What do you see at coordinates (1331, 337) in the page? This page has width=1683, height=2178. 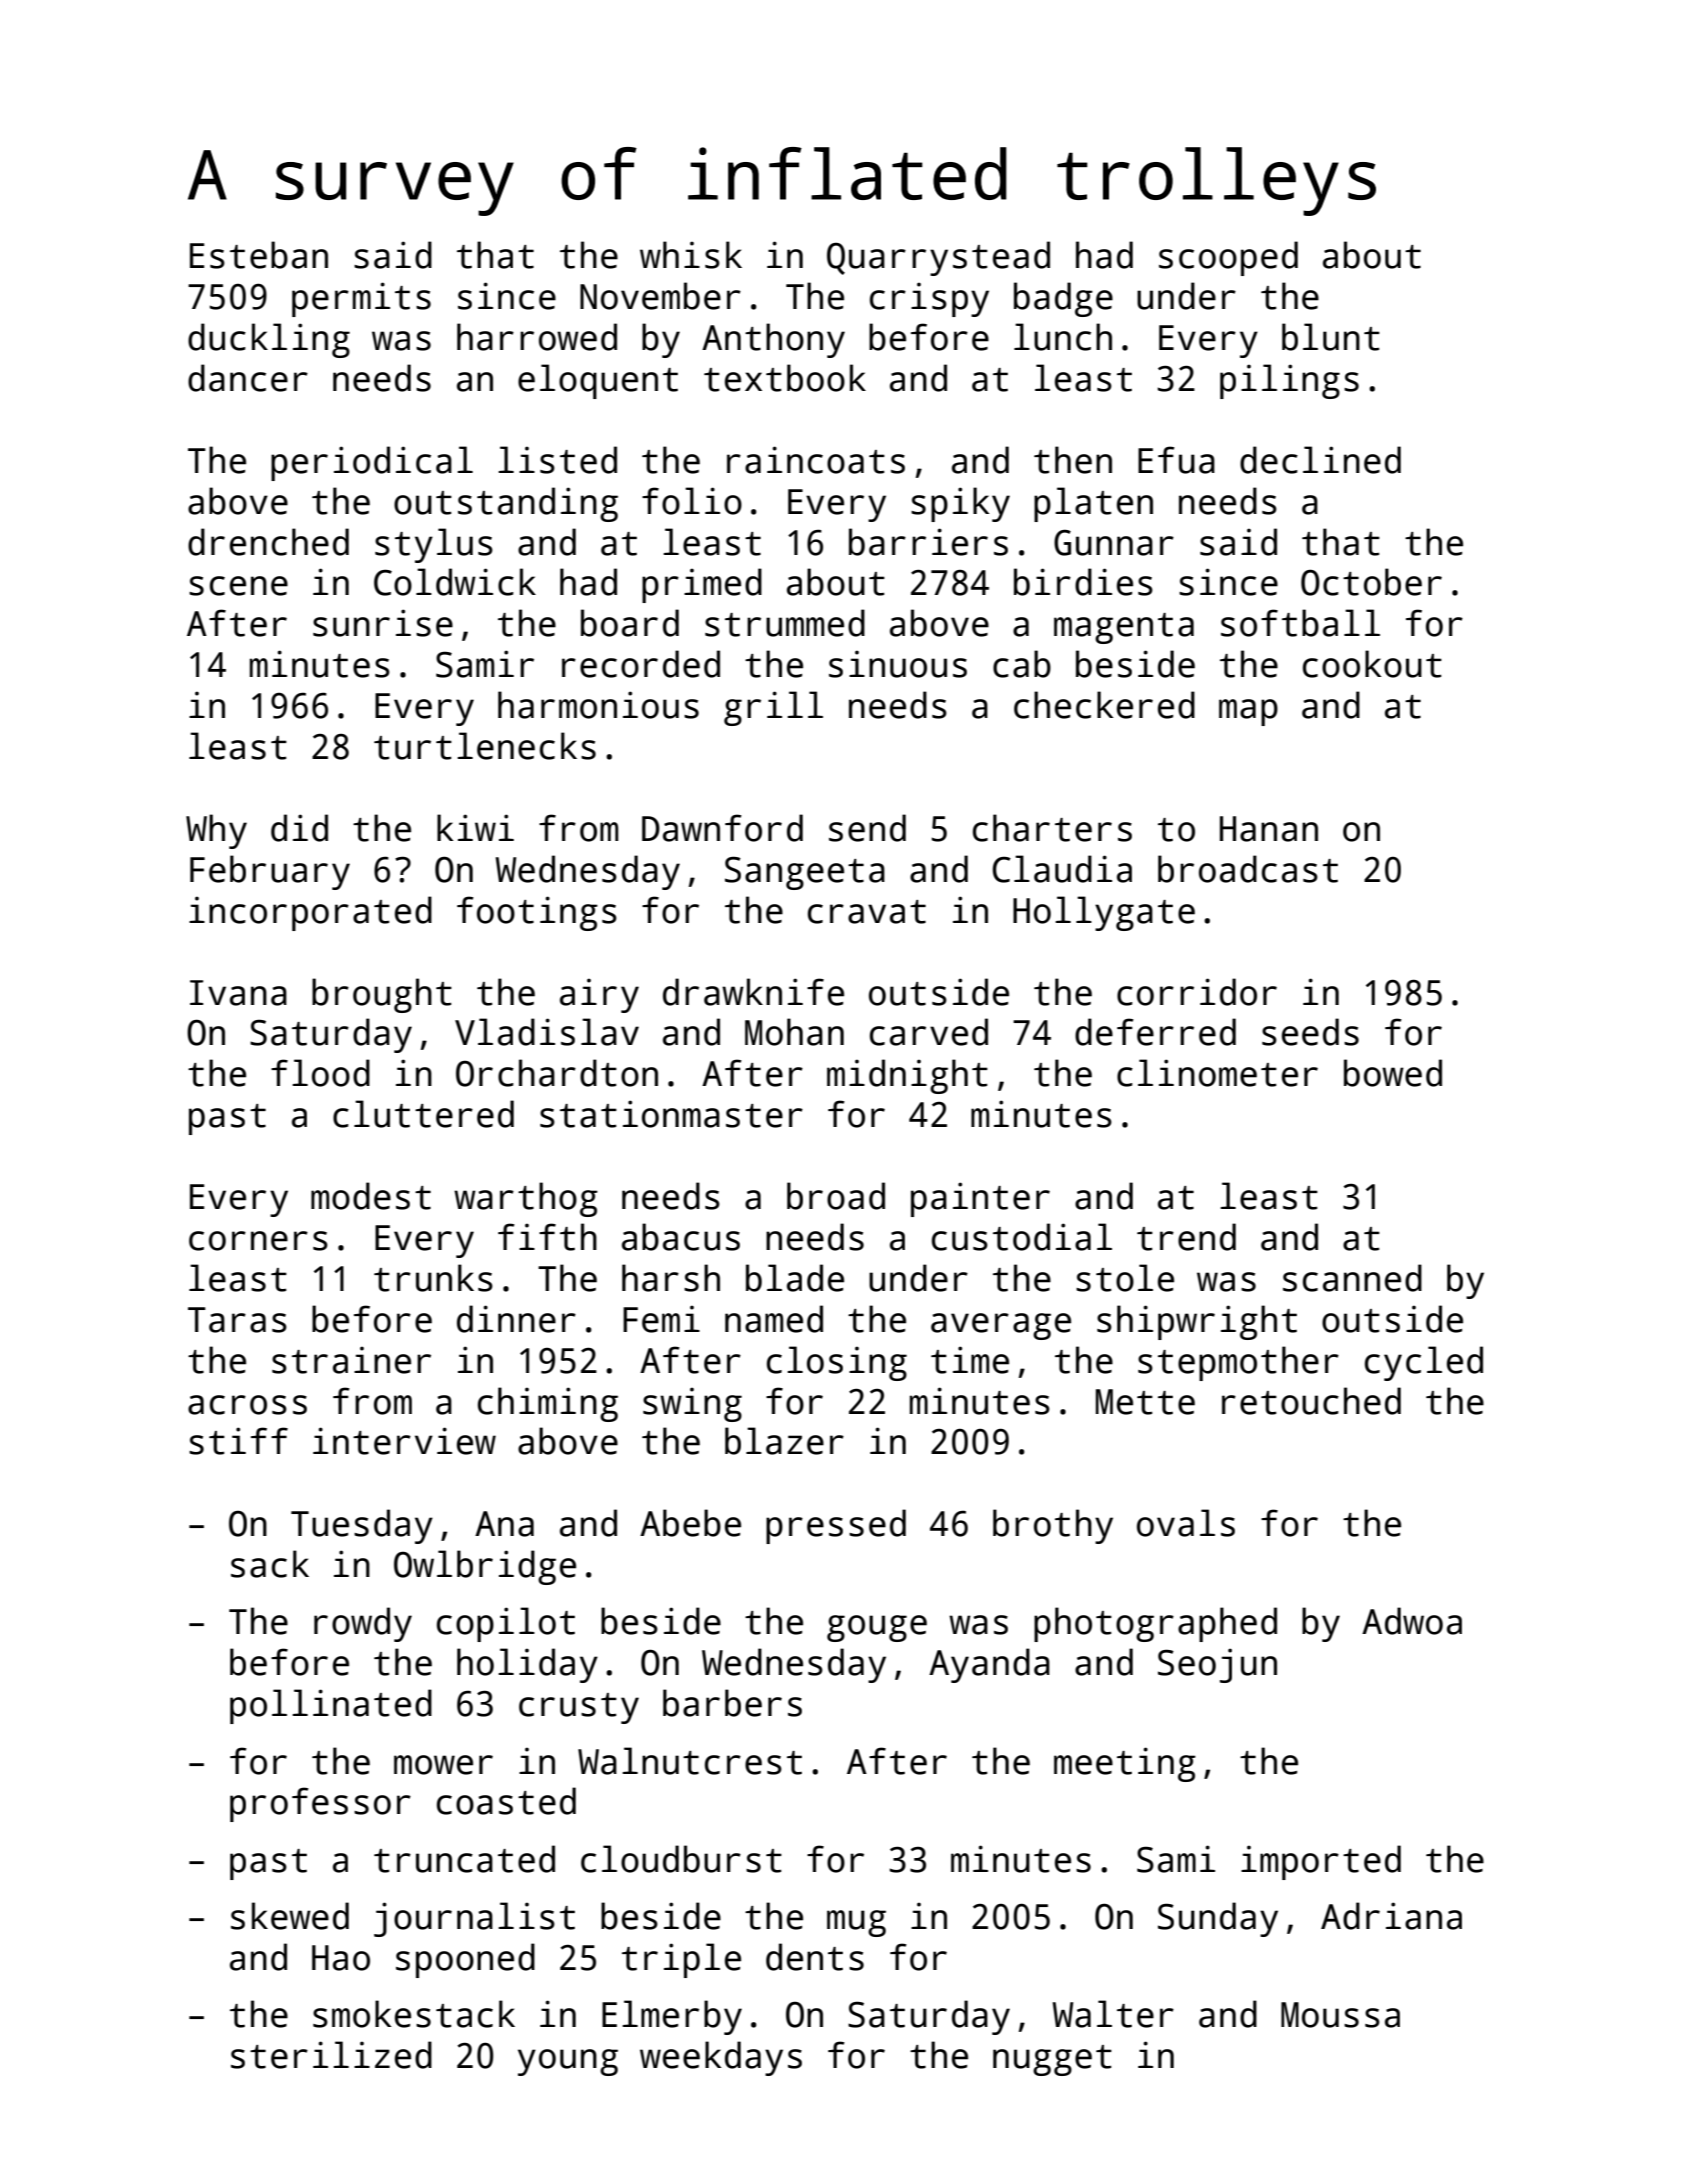 I see `blunt` at bounding box center [1331, 337].
